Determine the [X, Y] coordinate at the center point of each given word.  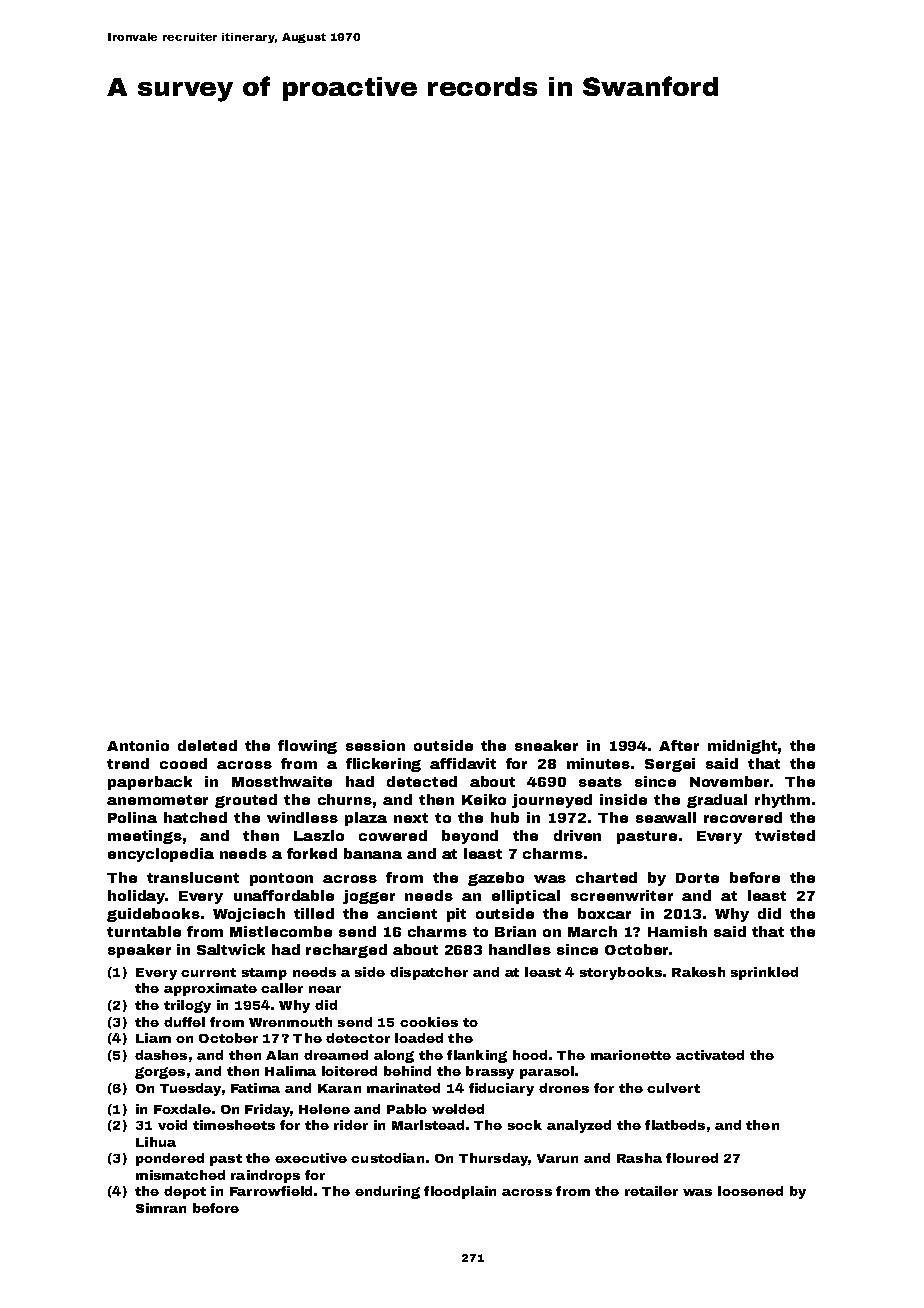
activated [710, 1055]
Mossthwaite [282, 781]
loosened [750, 1191]
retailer [651, 1191]
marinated [403, 1088]
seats [600, 782]
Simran [161, 1208]
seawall [666, 817]
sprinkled [764, 973]
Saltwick [231, 949]
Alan [282, 1055]
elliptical [526, 897]
